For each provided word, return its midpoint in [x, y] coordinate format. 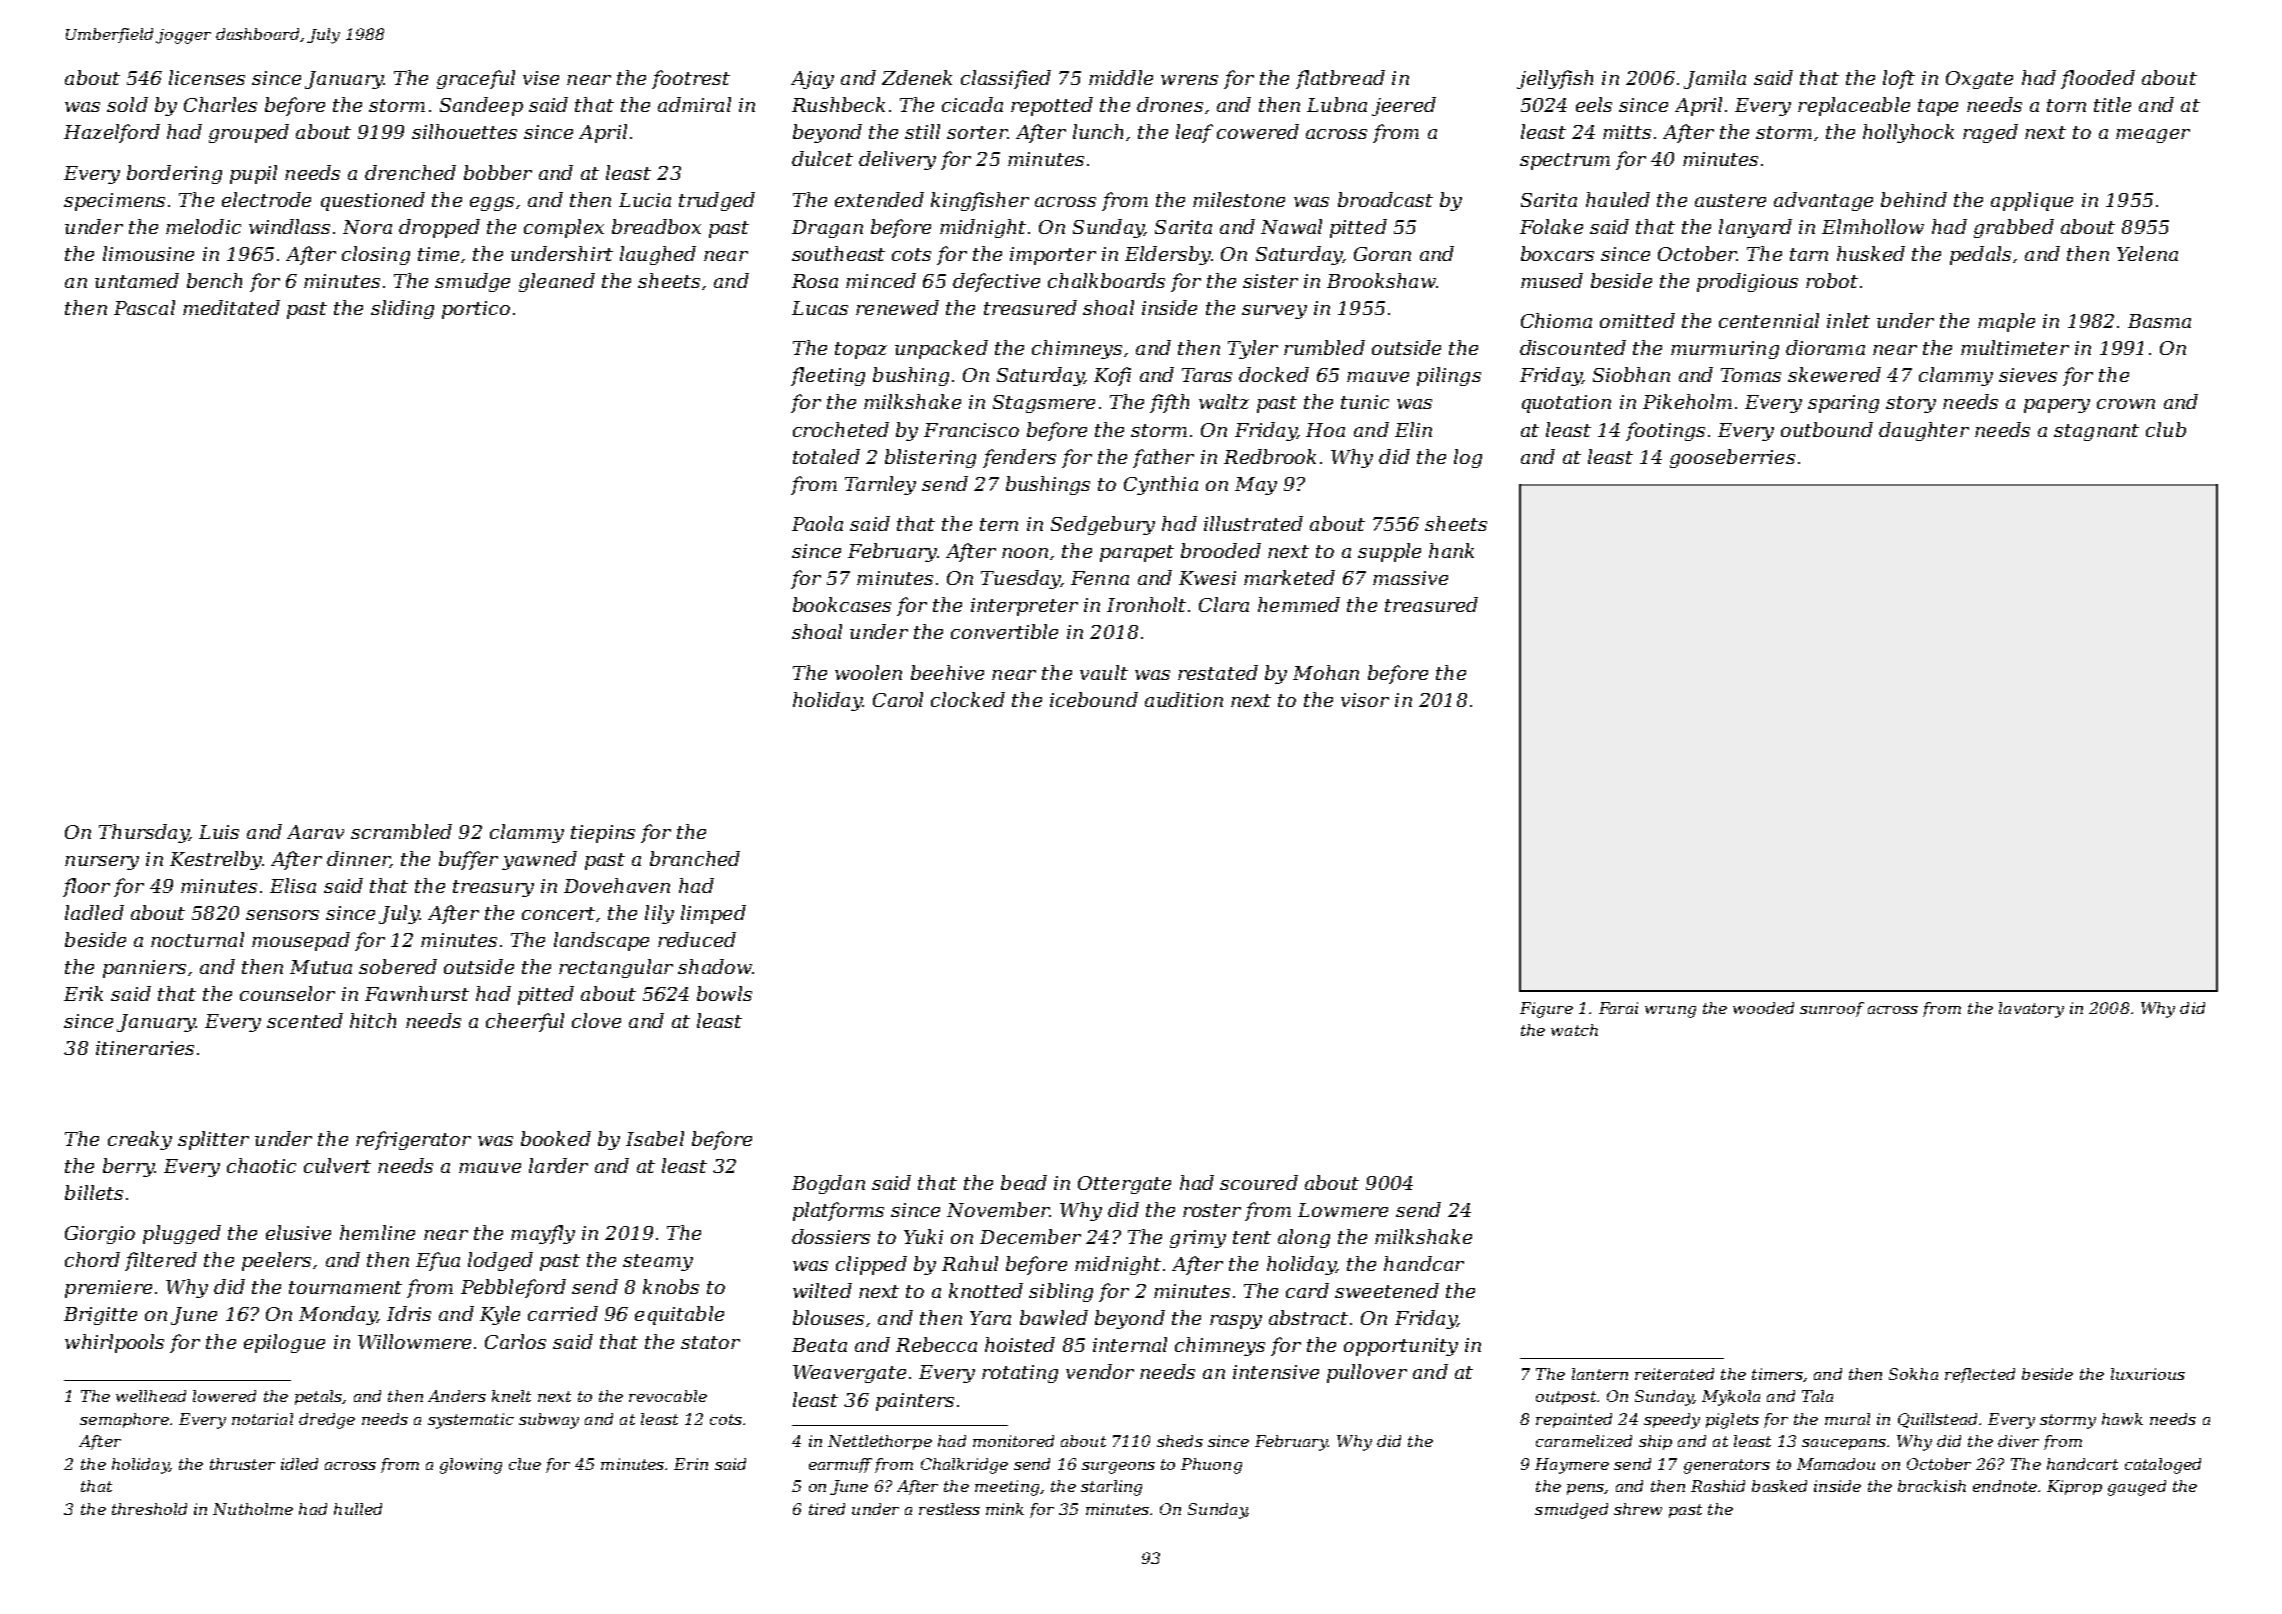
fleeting [828, 376]
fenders [1019, 458]
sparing [1843, 404]
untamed [137, 280]
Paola [817, 523]
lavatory [2031, 1010]
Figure [1546, 1010]
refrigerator [413, 1140]
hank [1451, 550]
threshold [149, 1509]
